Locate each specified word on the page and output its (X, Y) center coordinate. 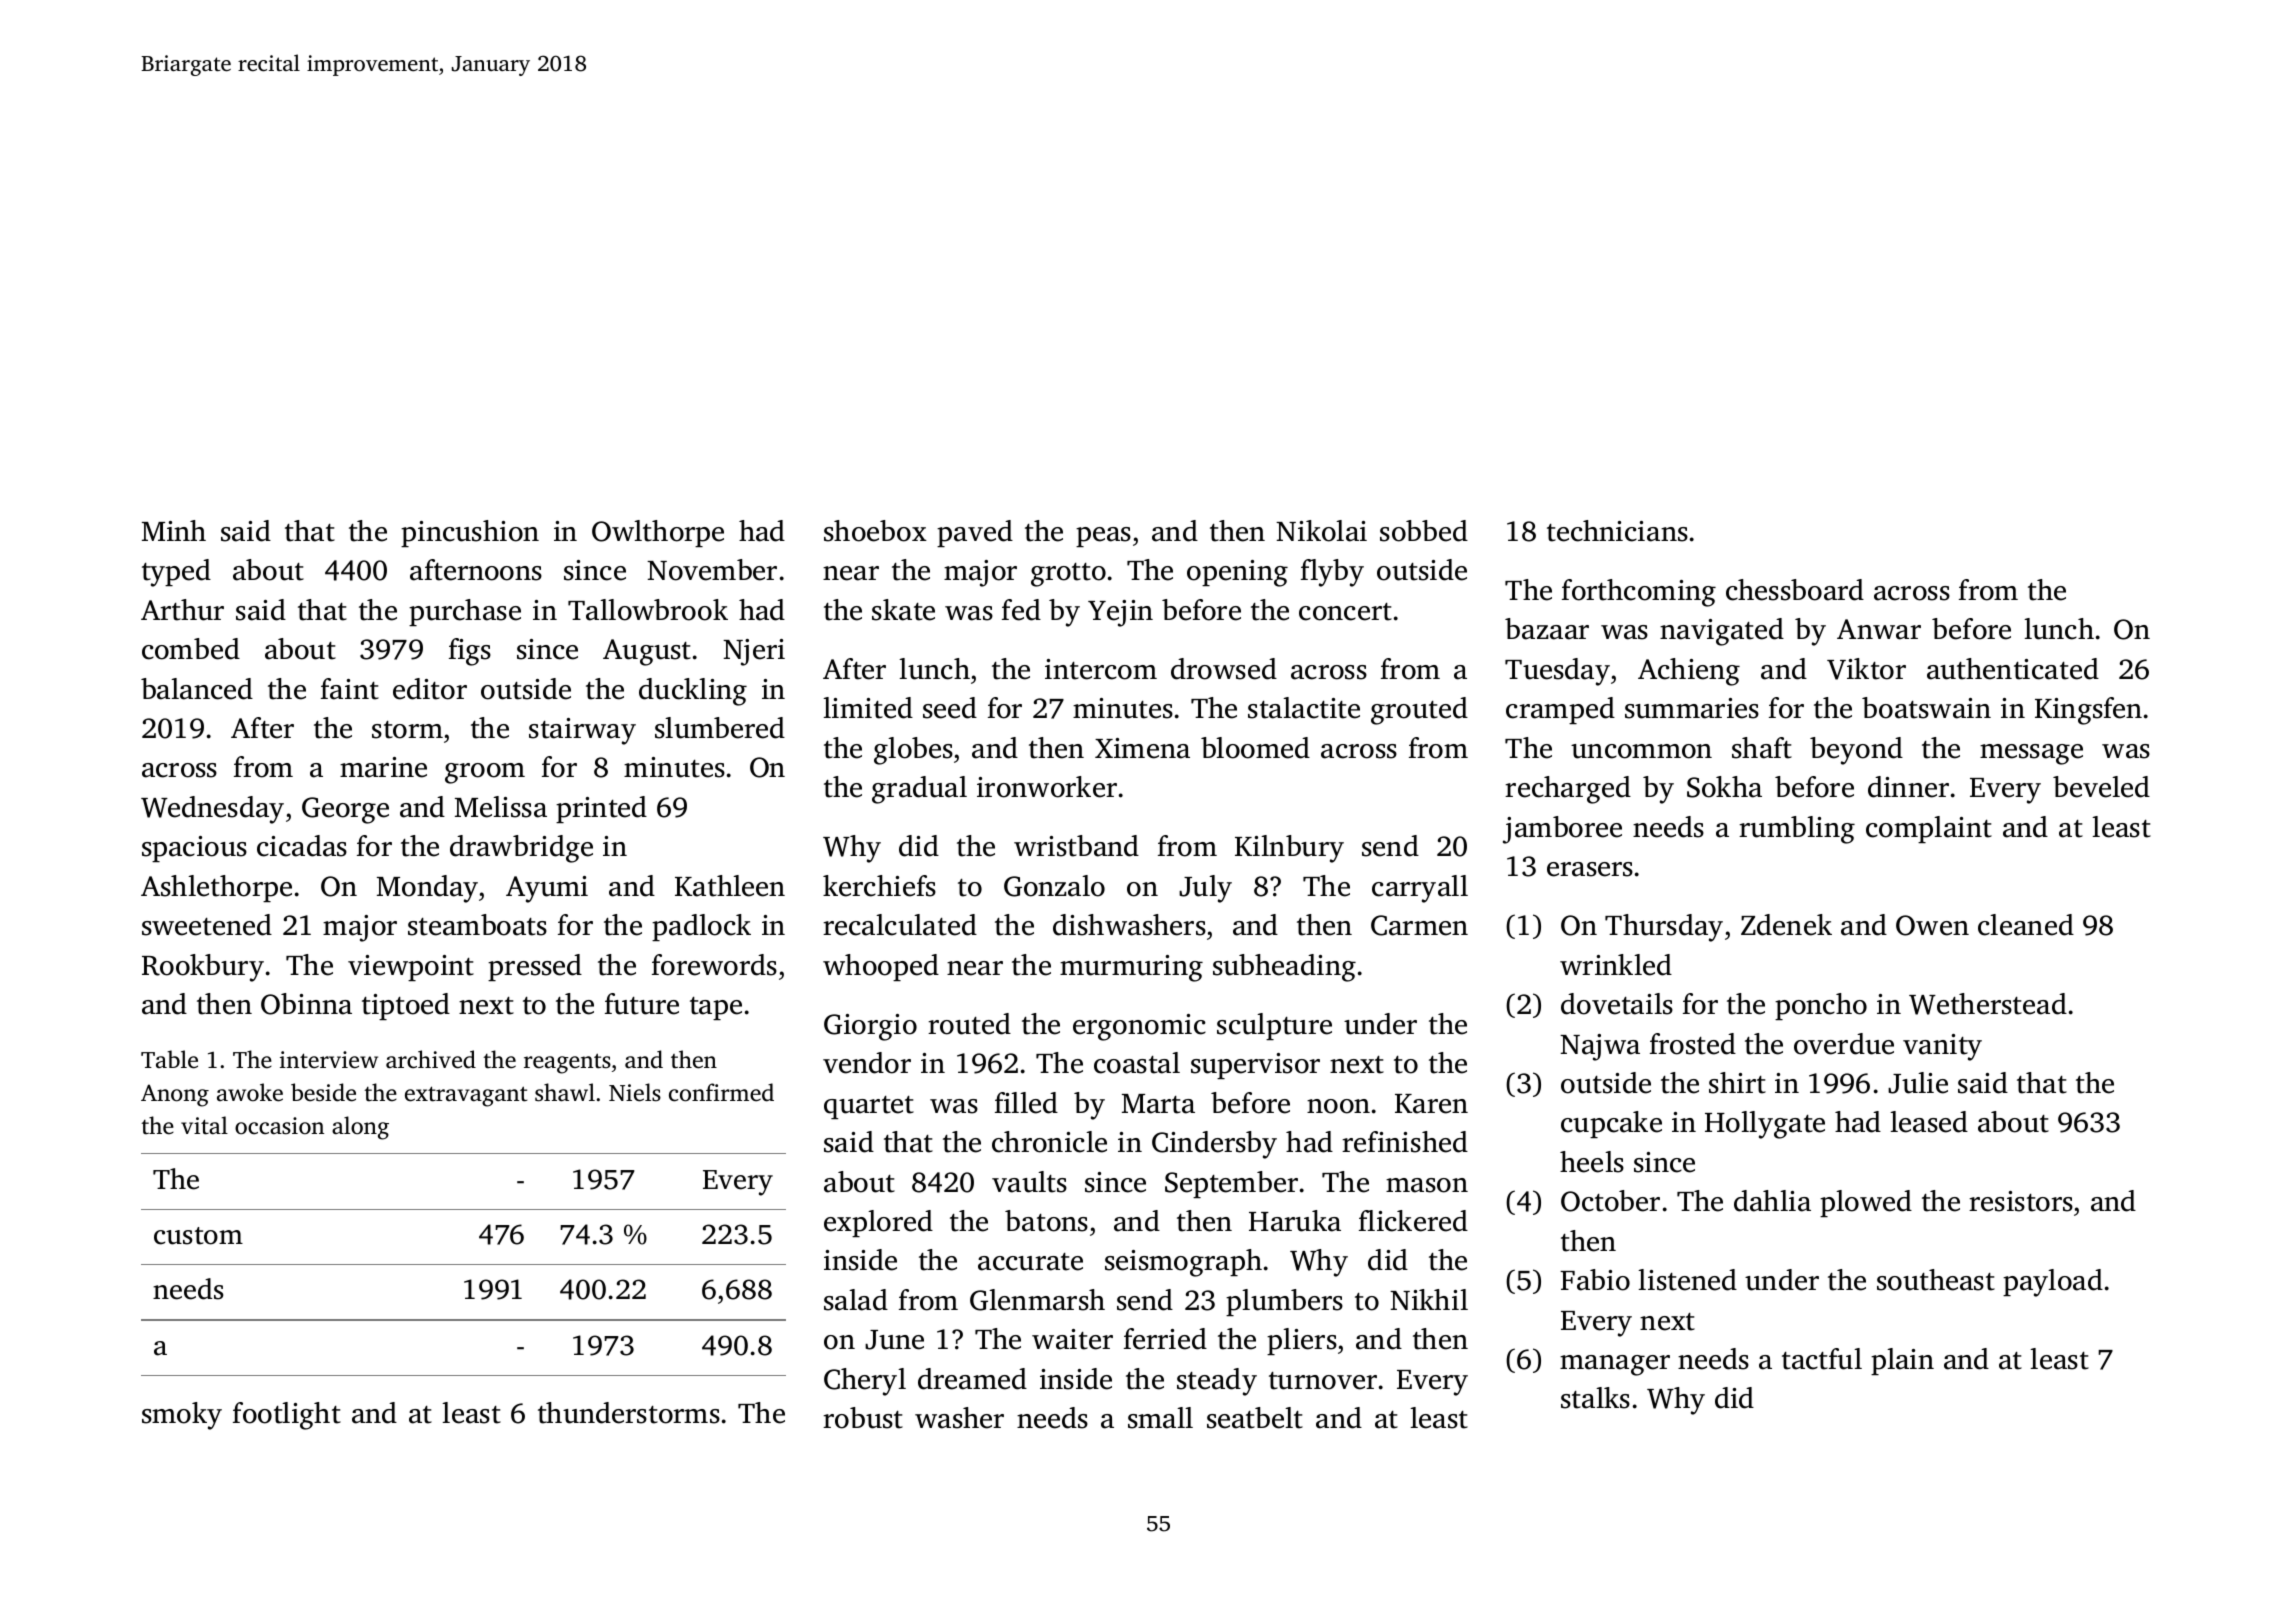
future (642, 1004)
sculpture (1274, 1026)
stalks (1595, 1398)
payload (2053, 1283)
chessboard (1795, 590)
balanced (197, 689)
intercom (1101, 669)
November (712, 570)
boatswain (1926, 708)
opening (1237, 573)
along (360, 1128)
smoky (182, 1416)
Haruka (1295, 1221)
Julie (1918, 1083)
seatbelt (1255, 1418)
